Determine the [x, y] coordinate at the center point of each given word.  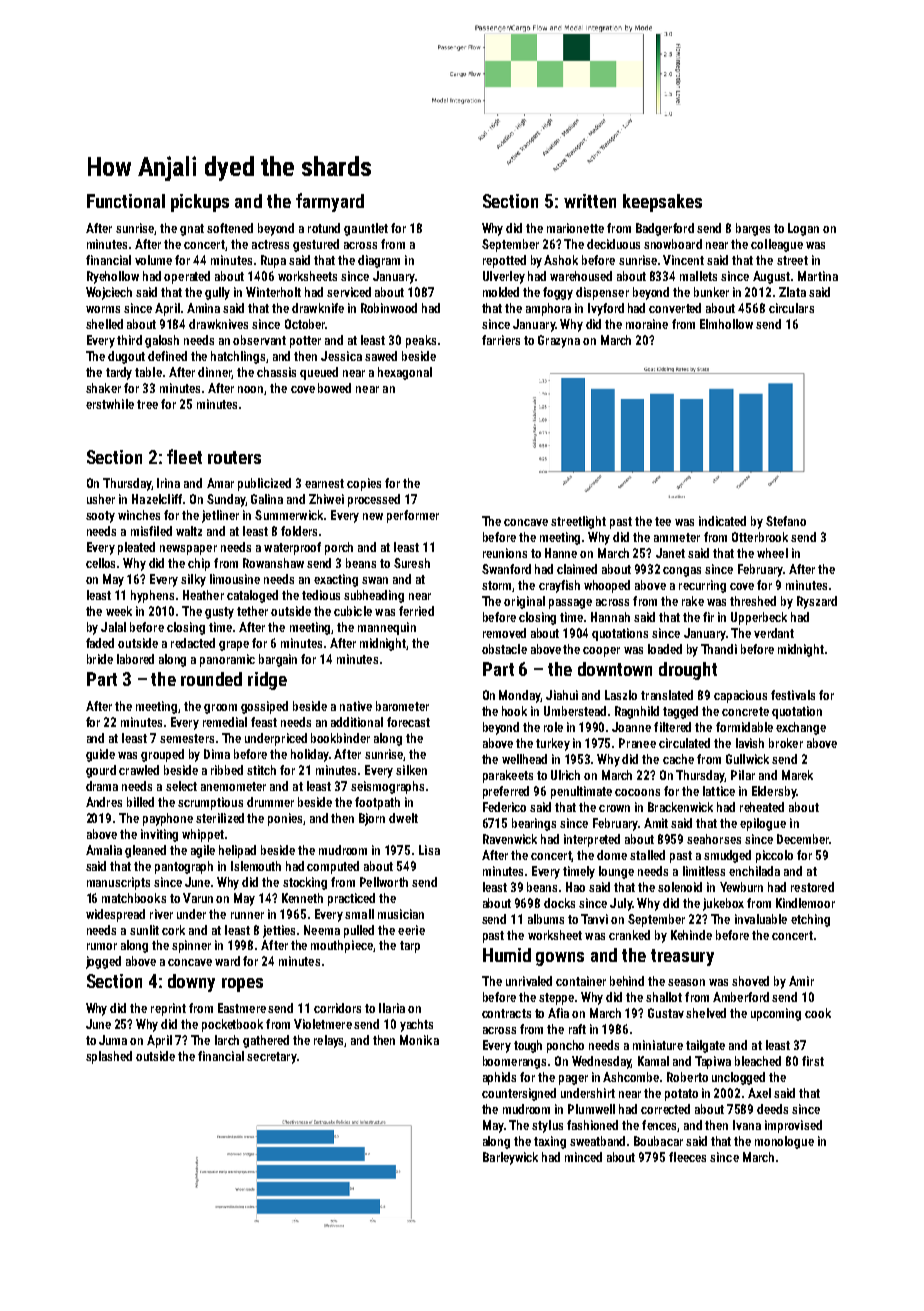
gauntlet [366, 229]
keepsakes [662, 203]
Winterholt [273, 292]
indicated [722, 521]
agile [203, 851]
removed [504, 633]
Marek [797, 775]
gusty [219, 613]
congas [682, 572]
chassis [276, 372]
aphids [499, 1078]
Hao [575, 887]
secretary [272, 1058]
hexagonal [405, 373]
